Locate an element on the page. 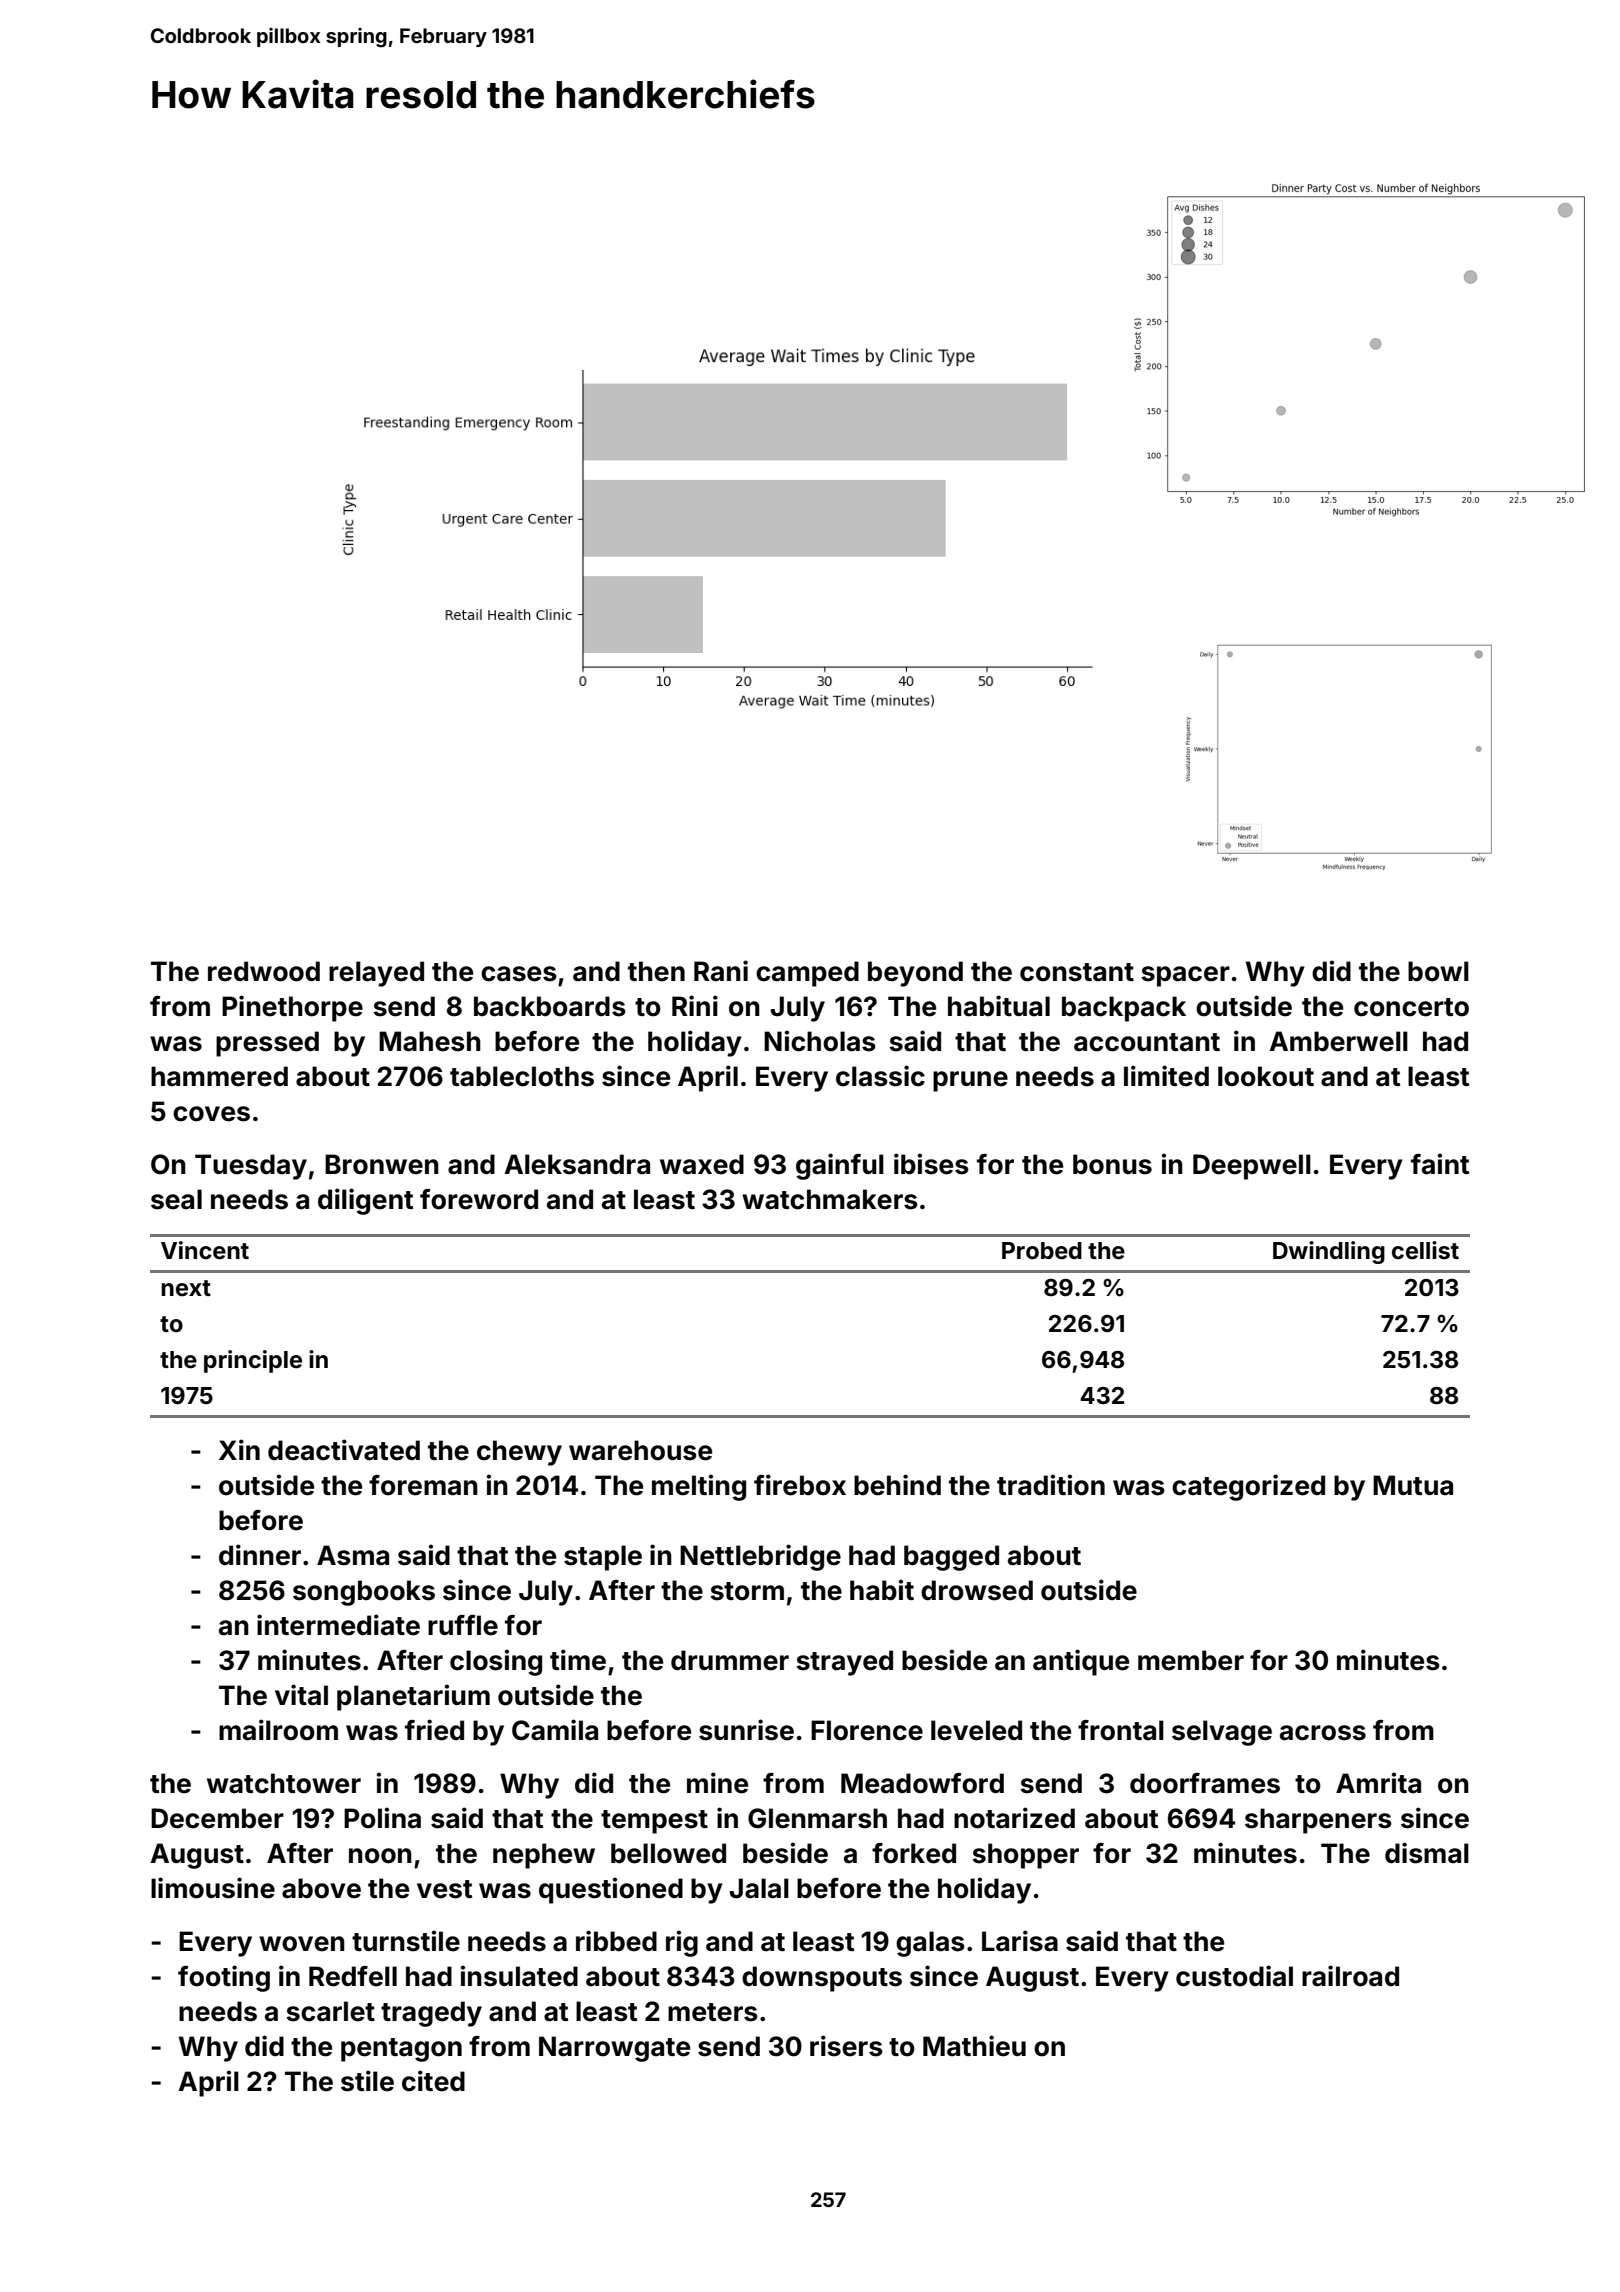 The image size is (1620, 2292). limited is located at coordinates (1166, 1076).
